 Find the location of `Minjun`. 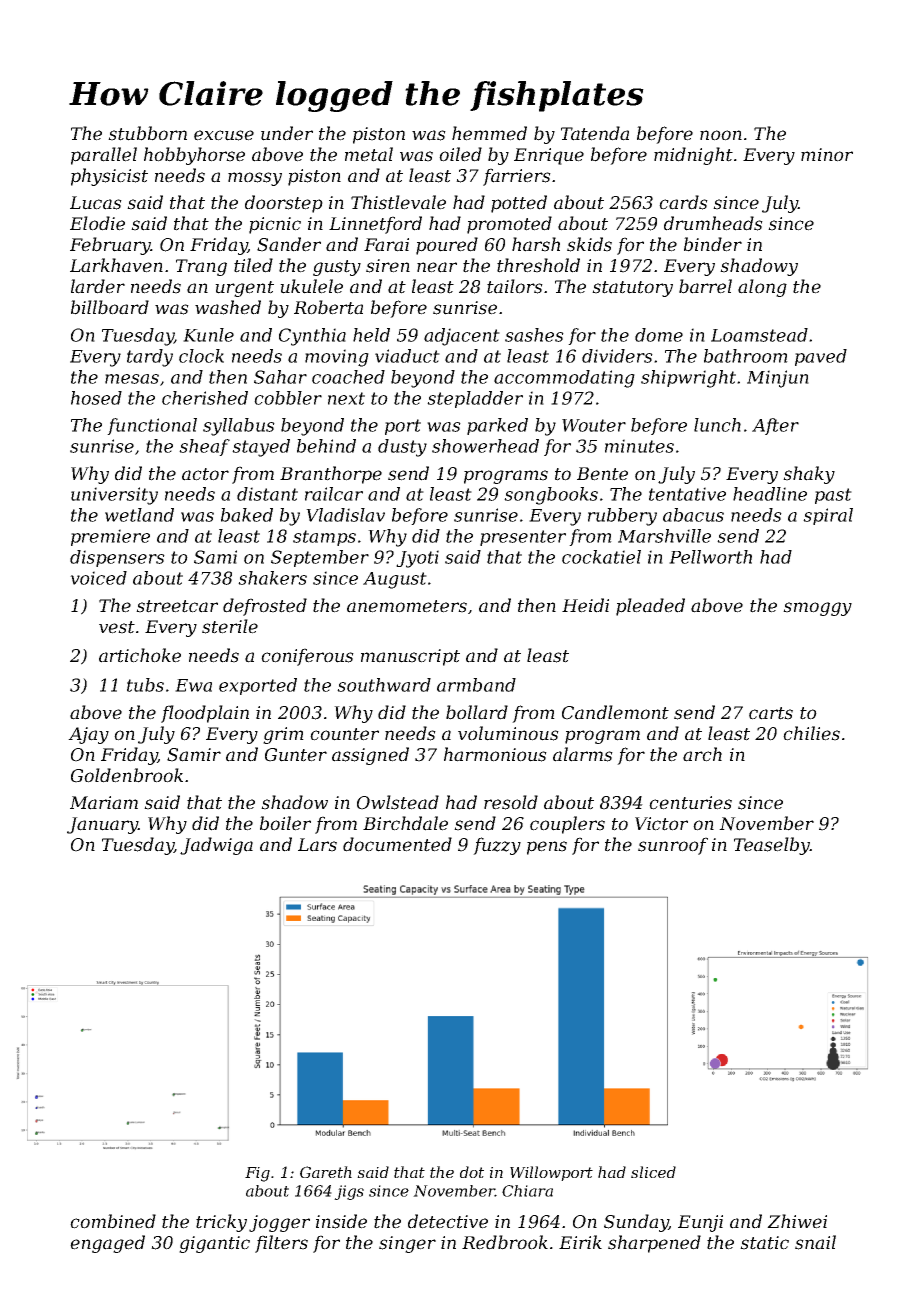

Minjun is located at coordinates (778, 379).
